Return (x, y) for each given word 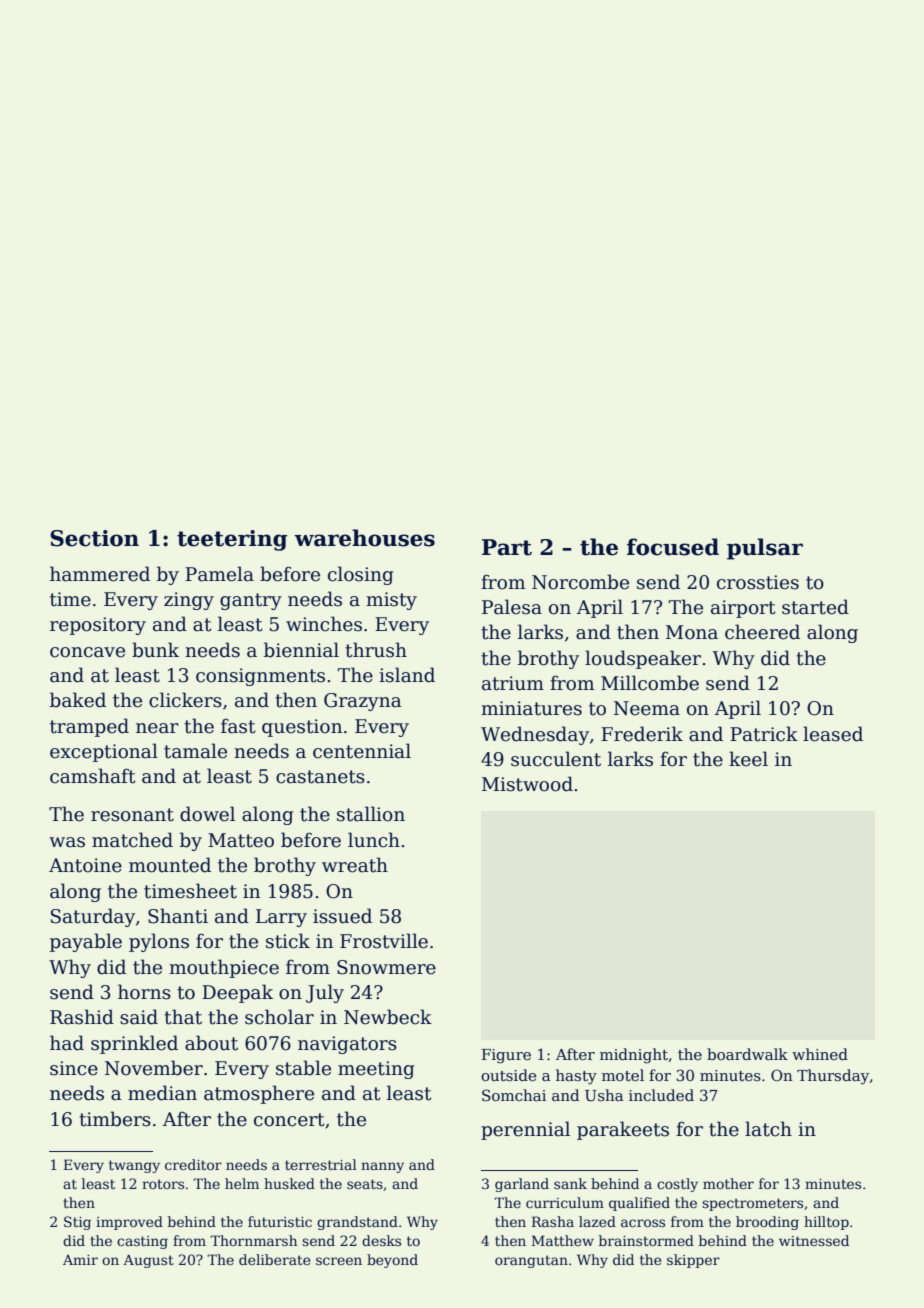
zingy (189, 601)
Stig (77, 1223)
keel (748, 759)
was (67, 842)
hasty (576, 1077)
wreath (355, 865)
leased (833, 734)
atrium (513, 683)
